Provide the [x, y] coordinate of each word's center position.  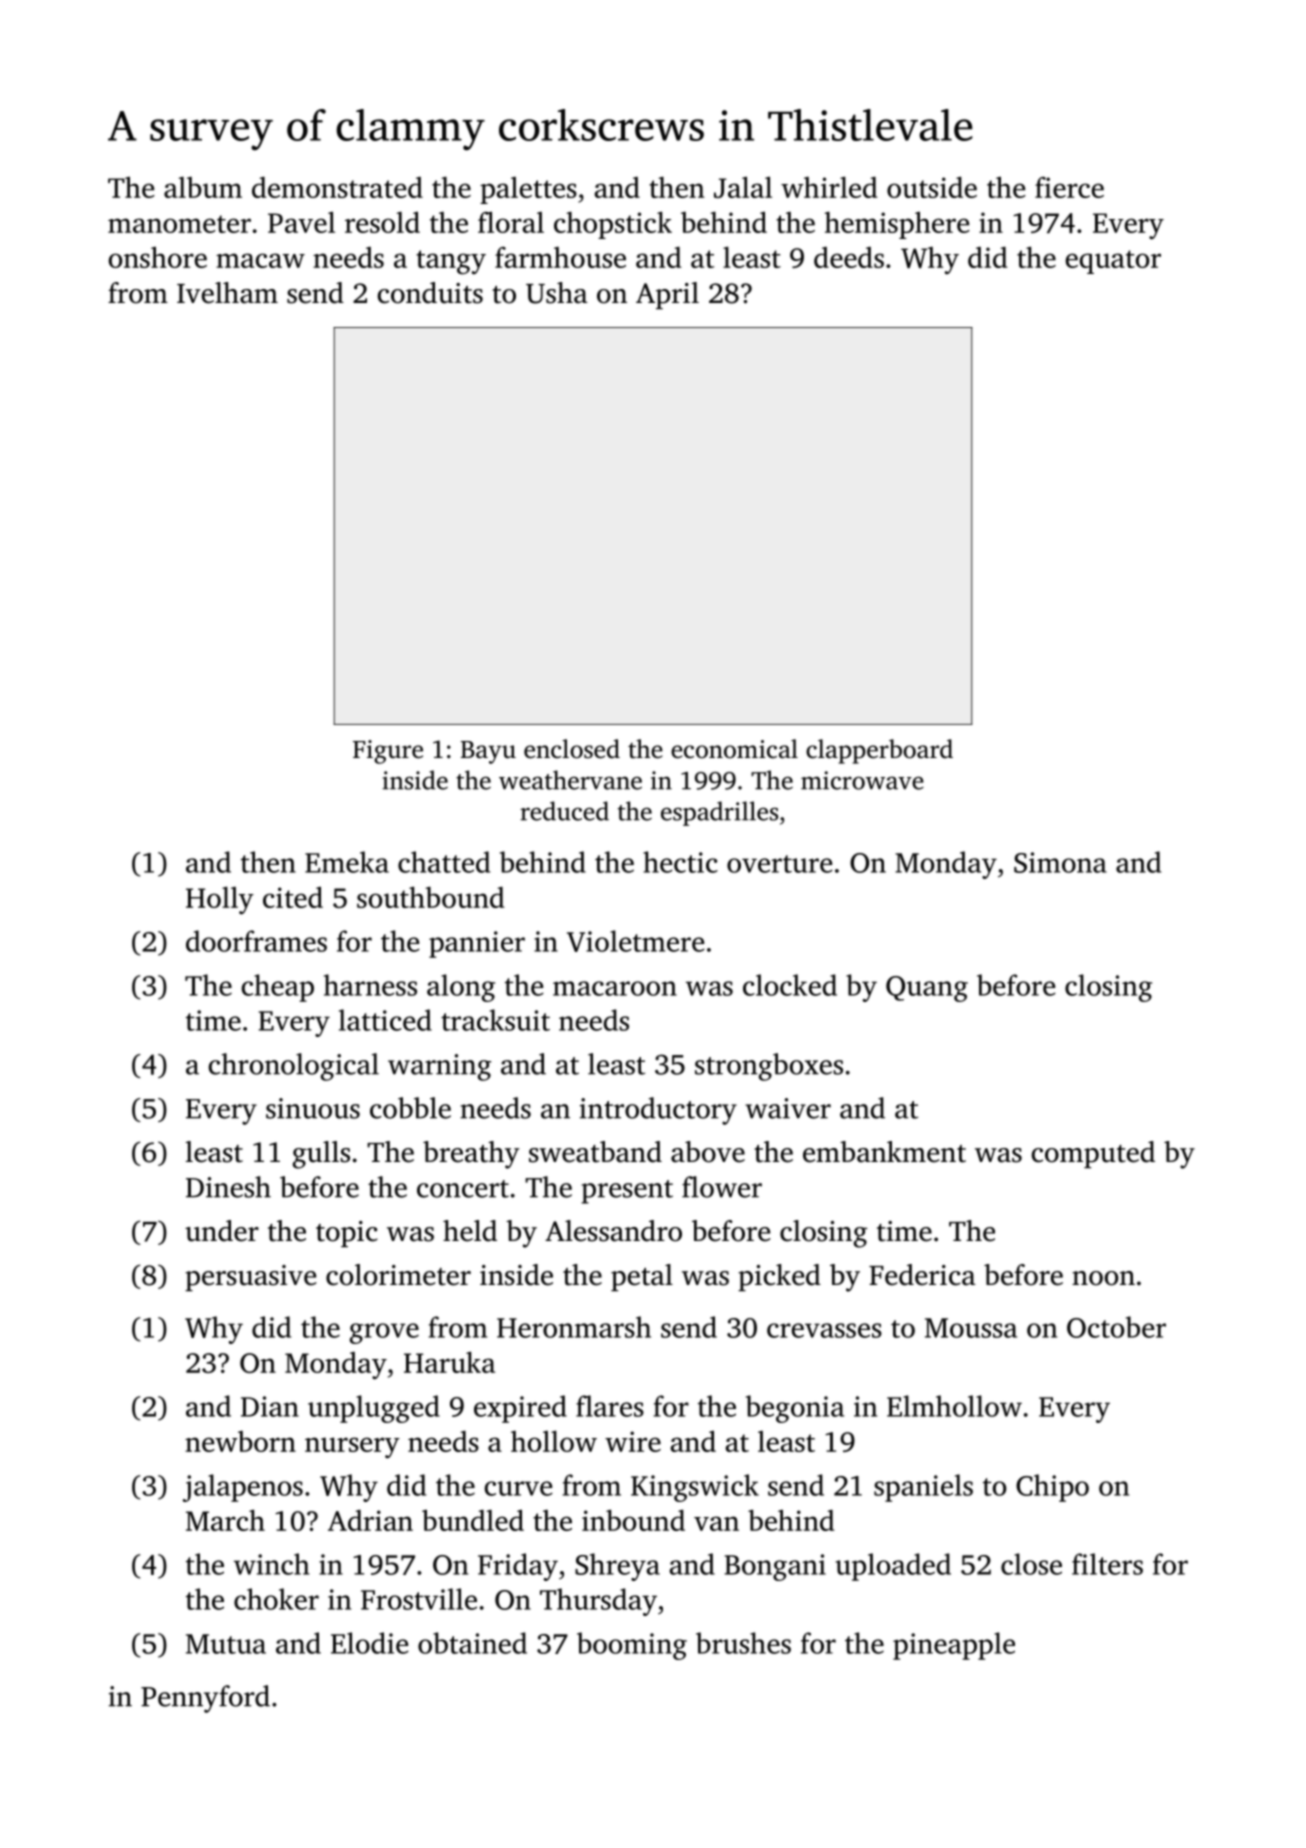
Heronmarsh [574, 1327]
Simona [1060, 862]
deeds [849, 257]
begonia [795, 1409]
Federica [922, 1275]
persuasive [251, 1278]
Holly [220, 900]
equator [1113, 262]
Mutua [226, 1644]
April [667, 295]
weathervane [570, 780]
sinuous [313, 1108]
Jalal [743, 187]
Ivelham [227, 293]
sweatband [595, 1152]
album [203, 187]
